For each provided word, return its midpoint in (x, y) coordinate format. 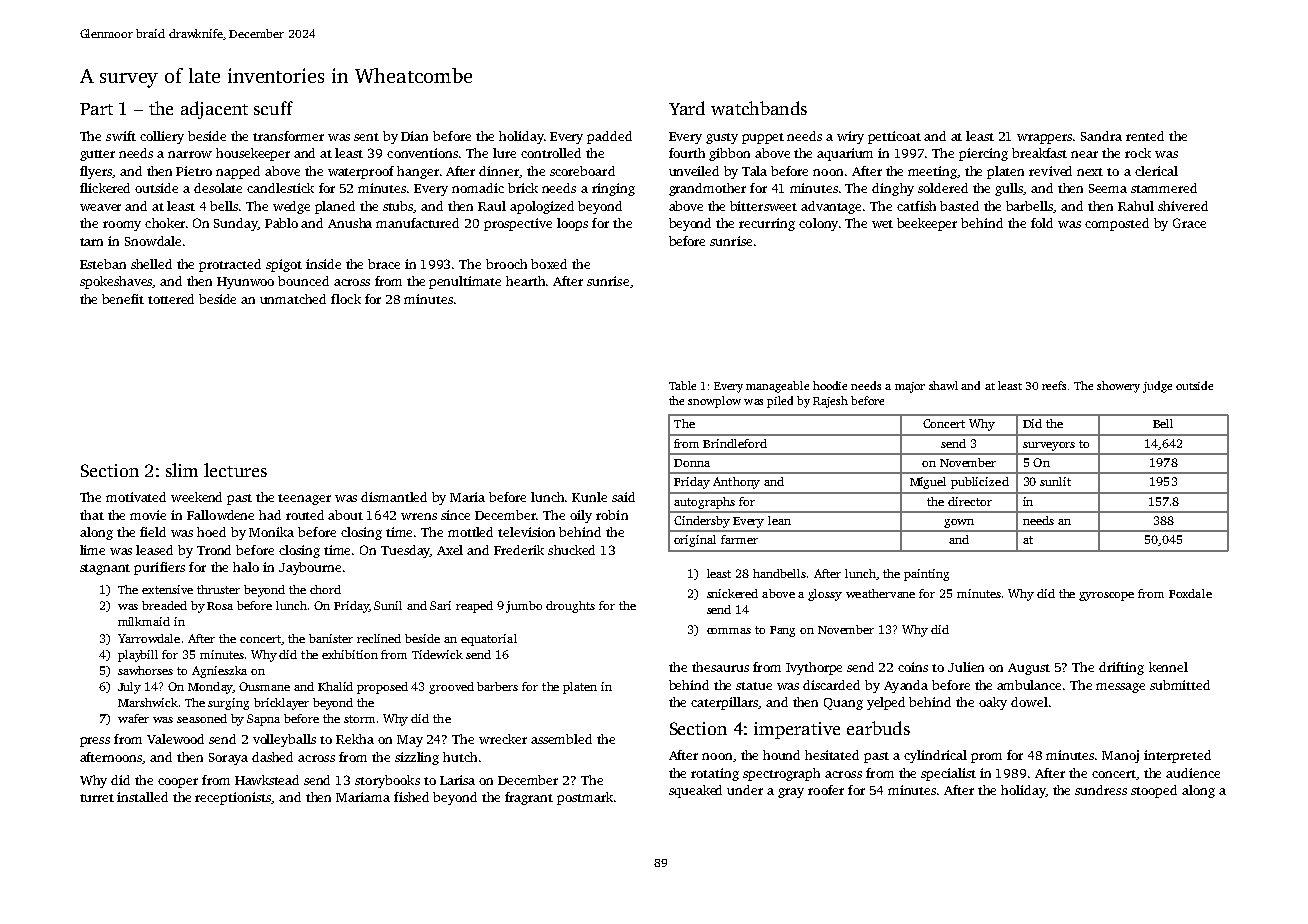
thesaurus (720, 667)
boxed (549, 264)
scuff (273, 108)
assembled (561, 739)
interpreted (1177, 756)
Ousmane (264, 686)
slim (182, 470)
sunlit (1055, 481)
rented (1145, 136)
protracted (230, 265)
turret (97, 798)
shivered (1183, 206)
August (1029, 669)
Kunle (589, 497)
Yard (687, 108)
